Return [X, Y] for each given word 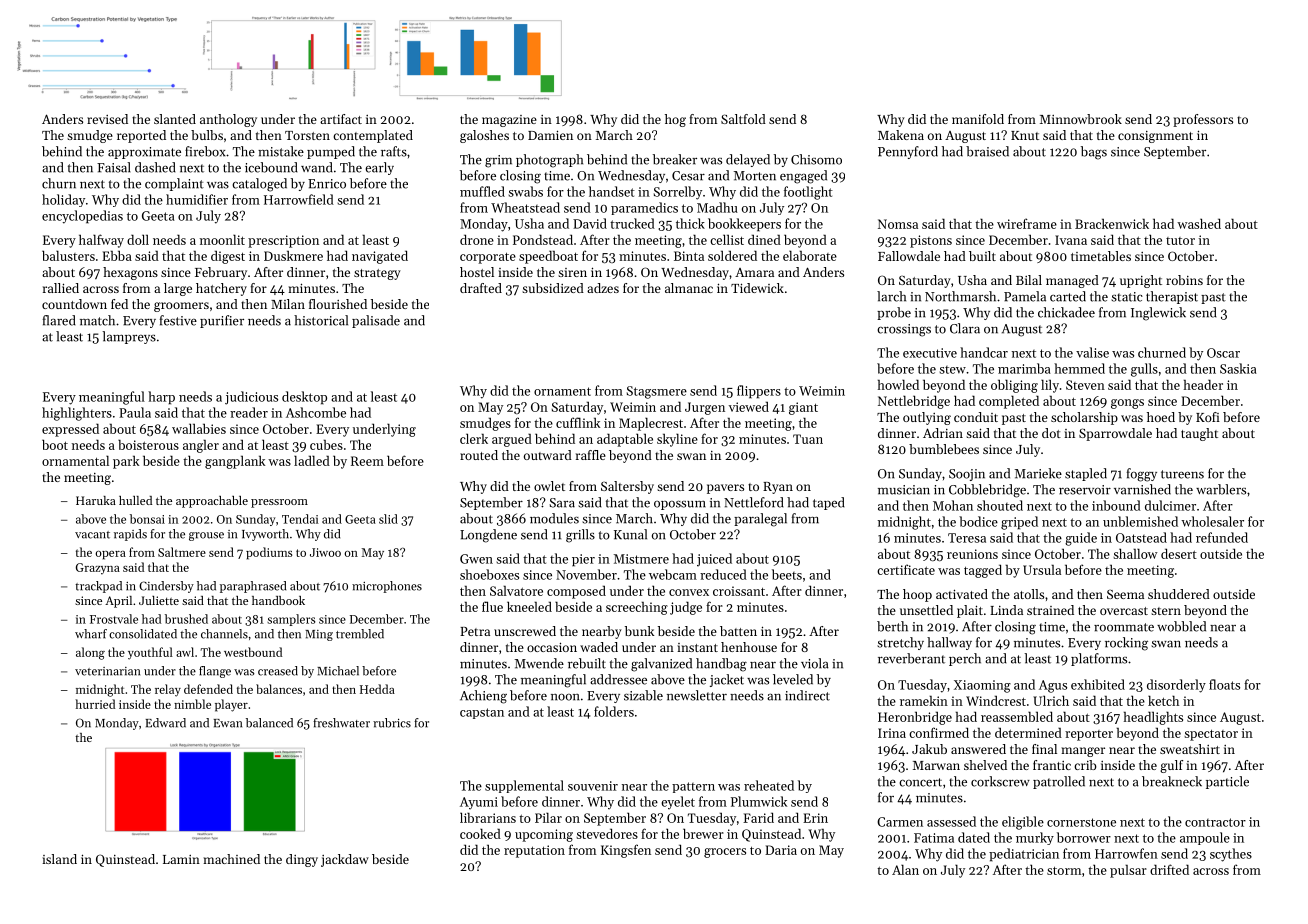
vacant [92, 535]
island [59, 859]
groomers [181, 307]
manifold [978, 119]
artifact [341, 119]
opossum [680, 505]
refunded [1222, 537]
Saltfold [743, 119]
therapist [1172, 297]
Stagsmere [657, 392]
